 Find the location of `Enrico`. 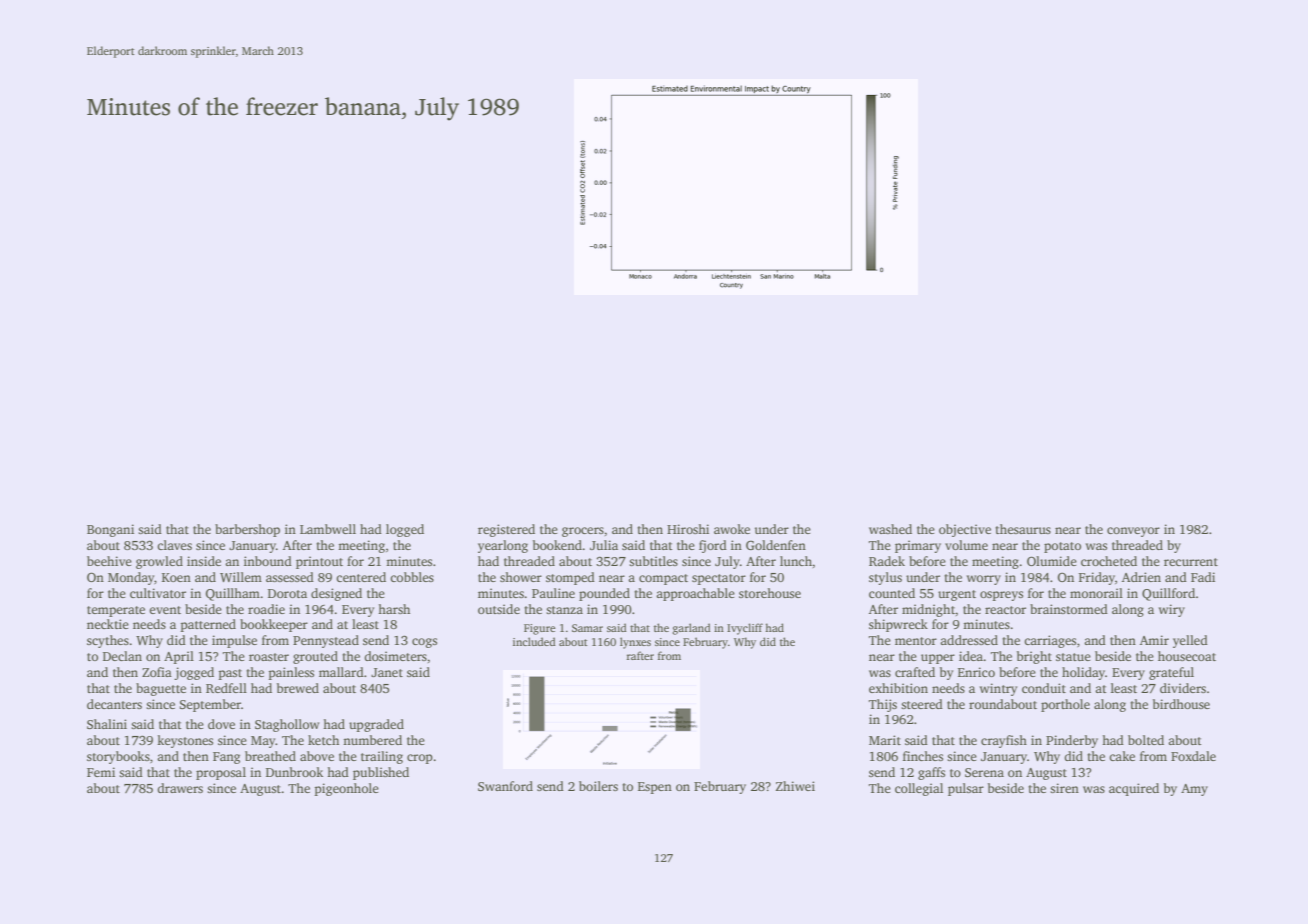

Enrico is located at coordinates (976, 672).
